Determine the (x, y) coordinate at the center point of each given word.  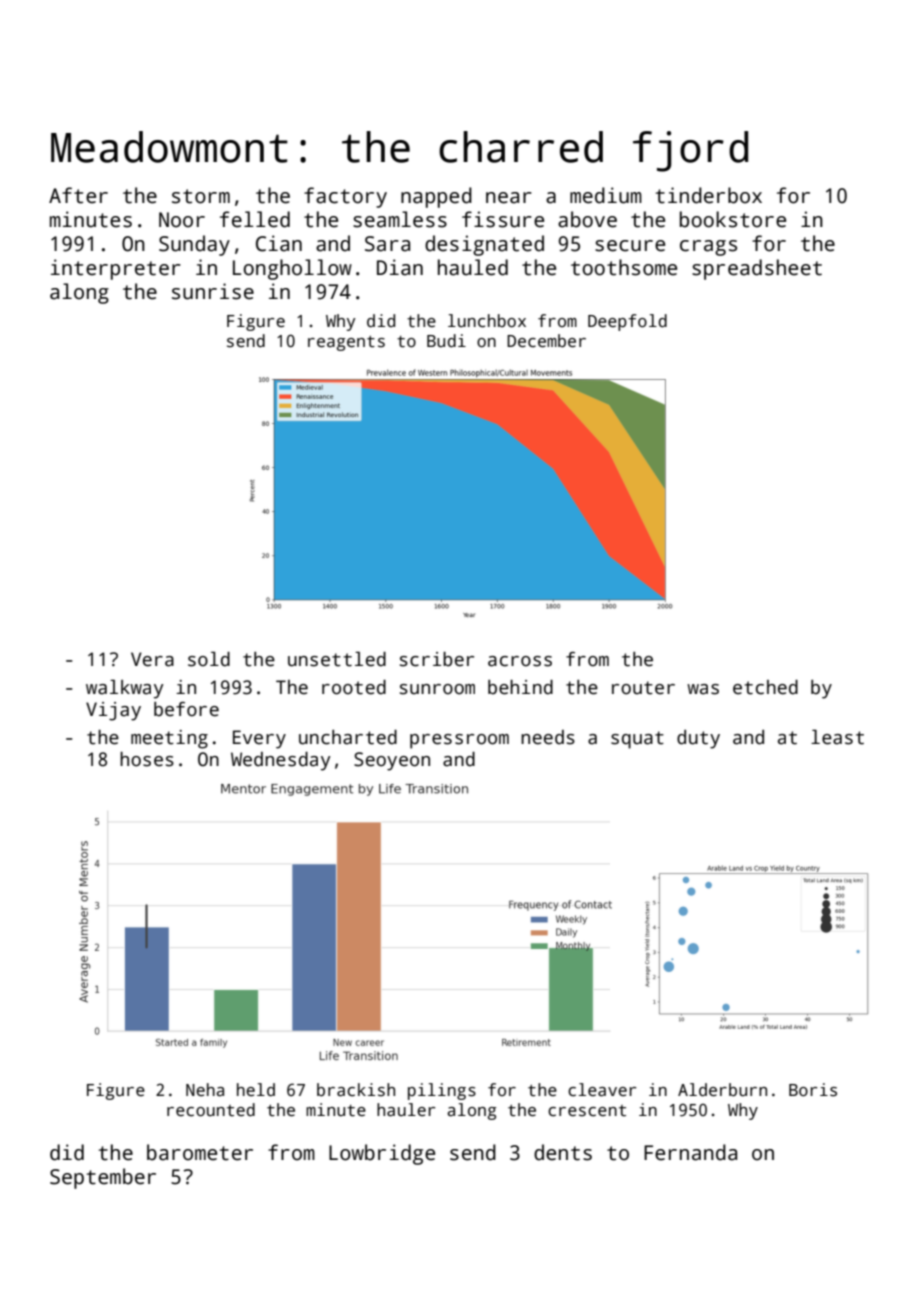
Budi (446, 341)
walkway (125, 689)
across (520, 661)
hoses (147, 759)
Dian (400, 267)
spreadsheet (757, 269)
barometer (200, 1152)
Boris (813, 1090)
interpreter (116, 269)
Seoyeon (392, 761)
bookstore (733, 219)
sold (209, 659)
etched (765, 687)
